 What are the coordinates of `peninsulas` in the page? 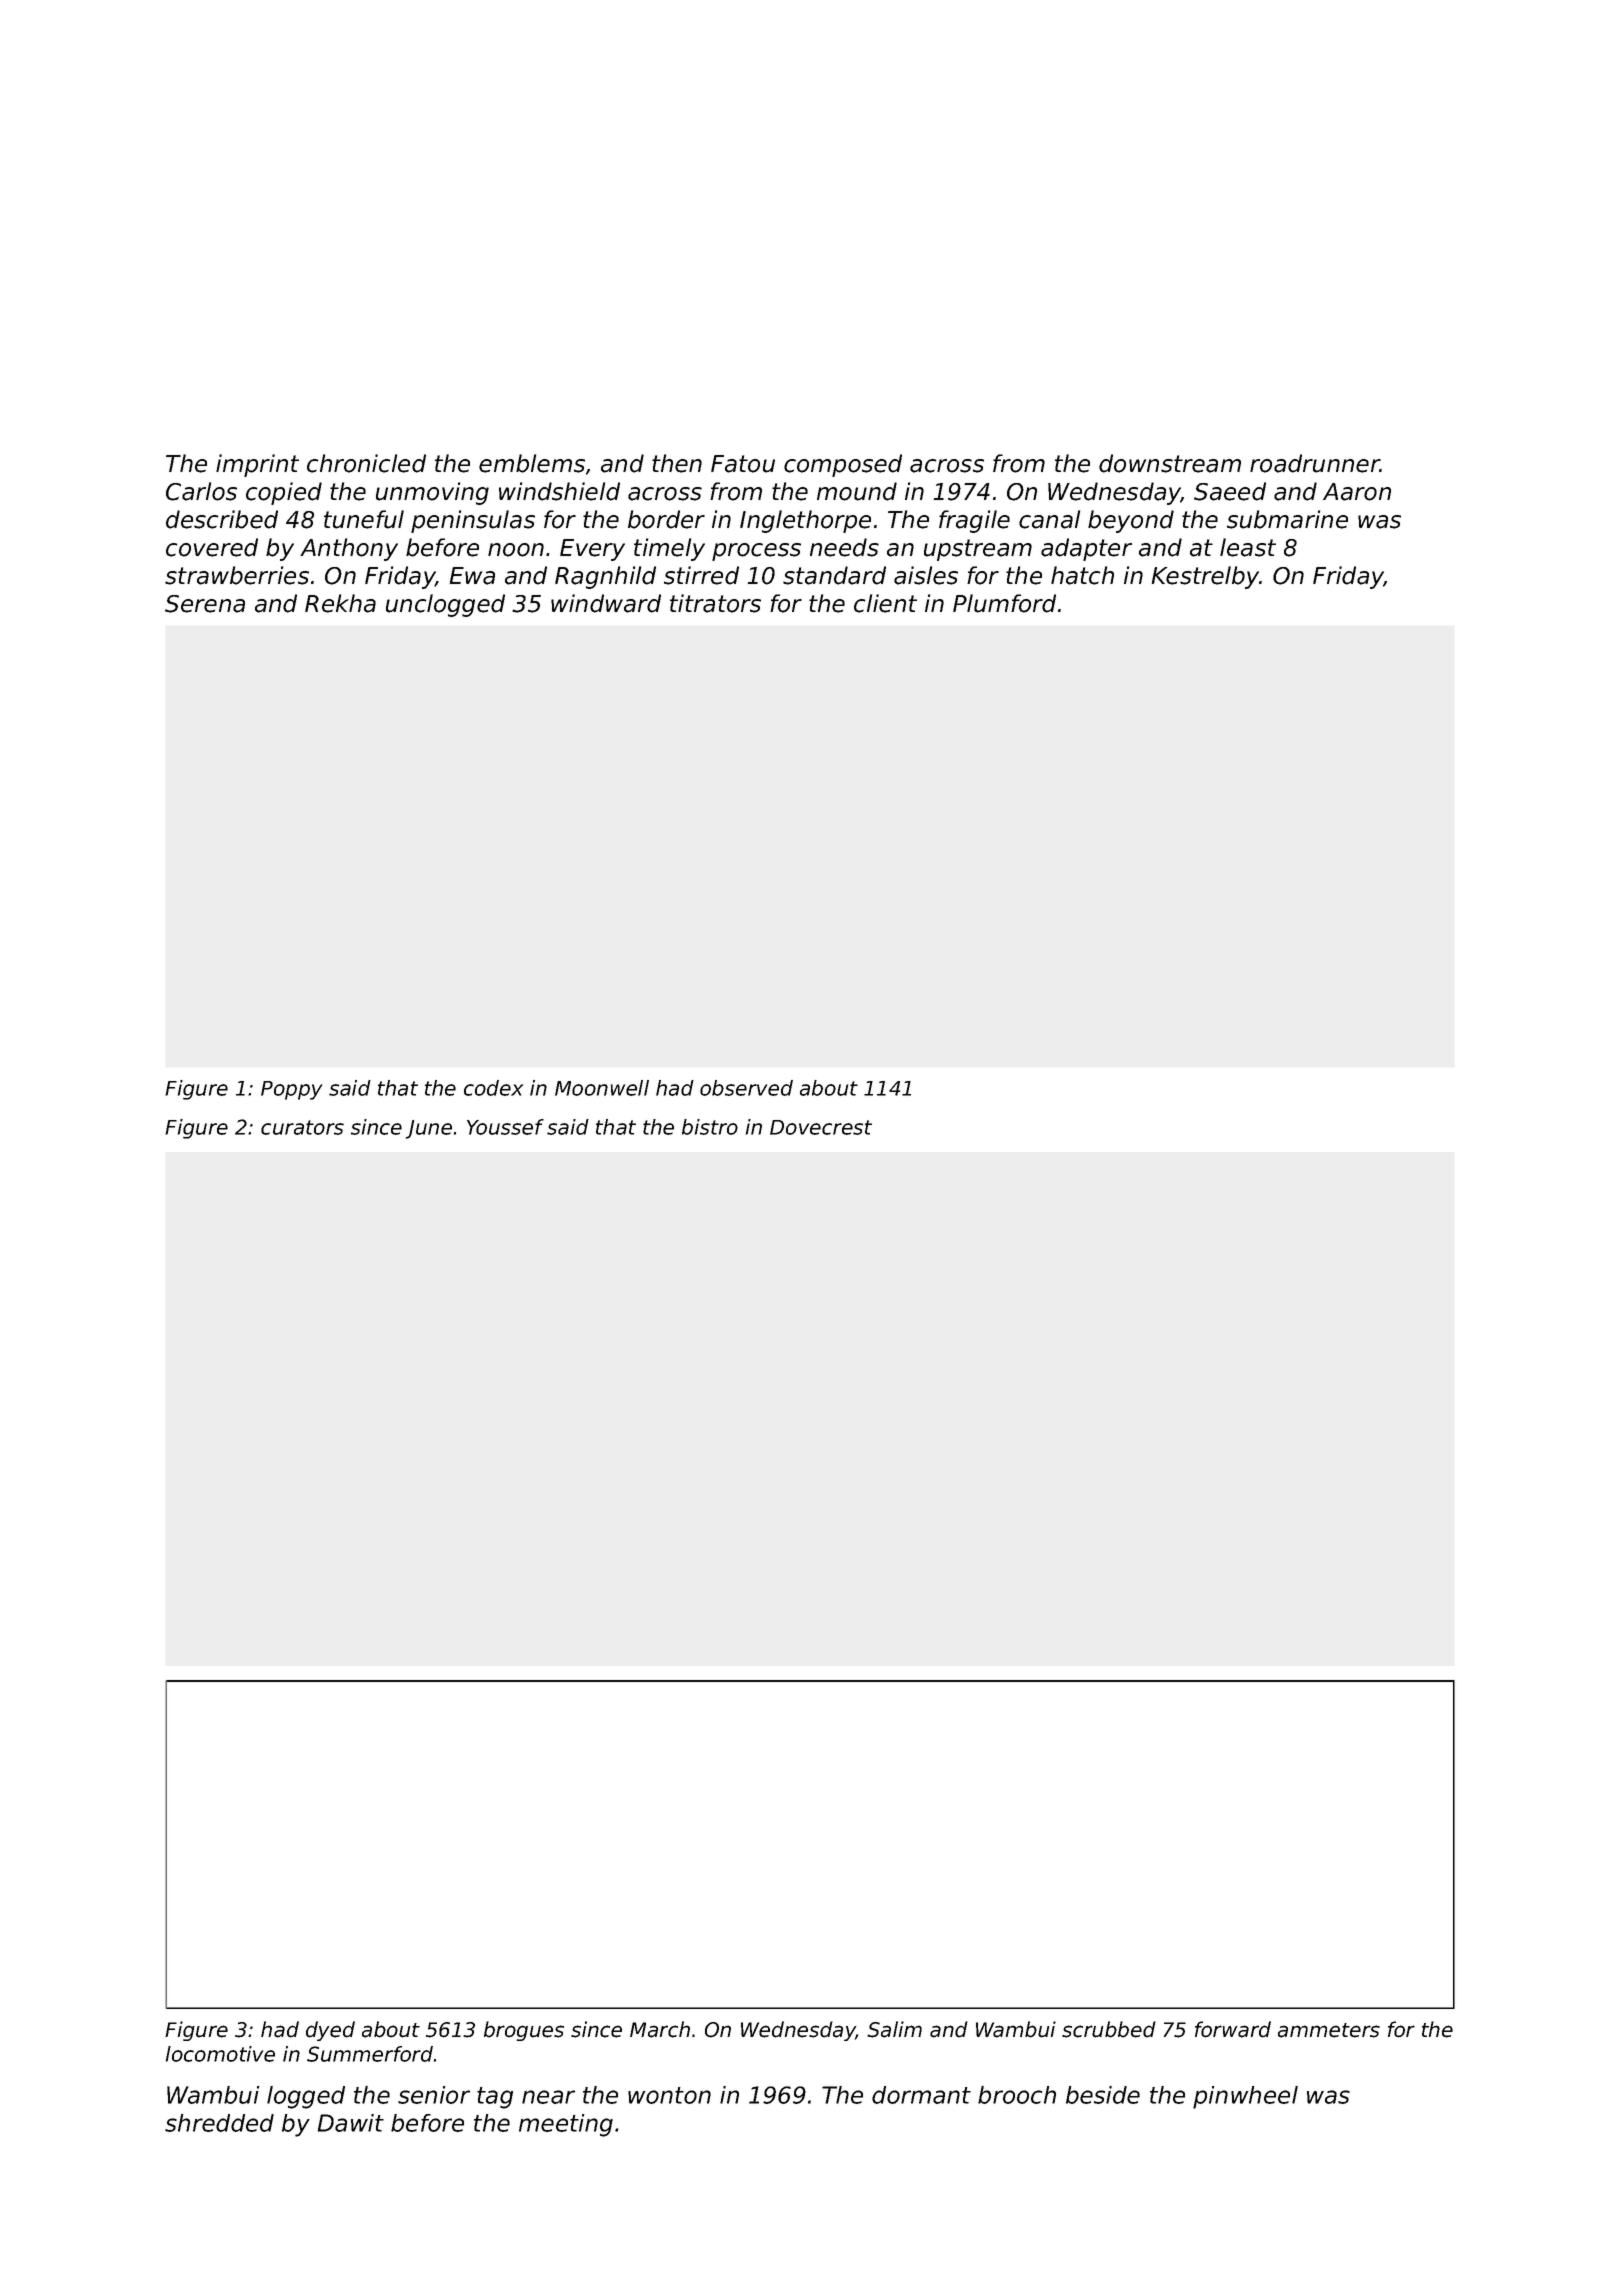 It's located at (473, 521).
